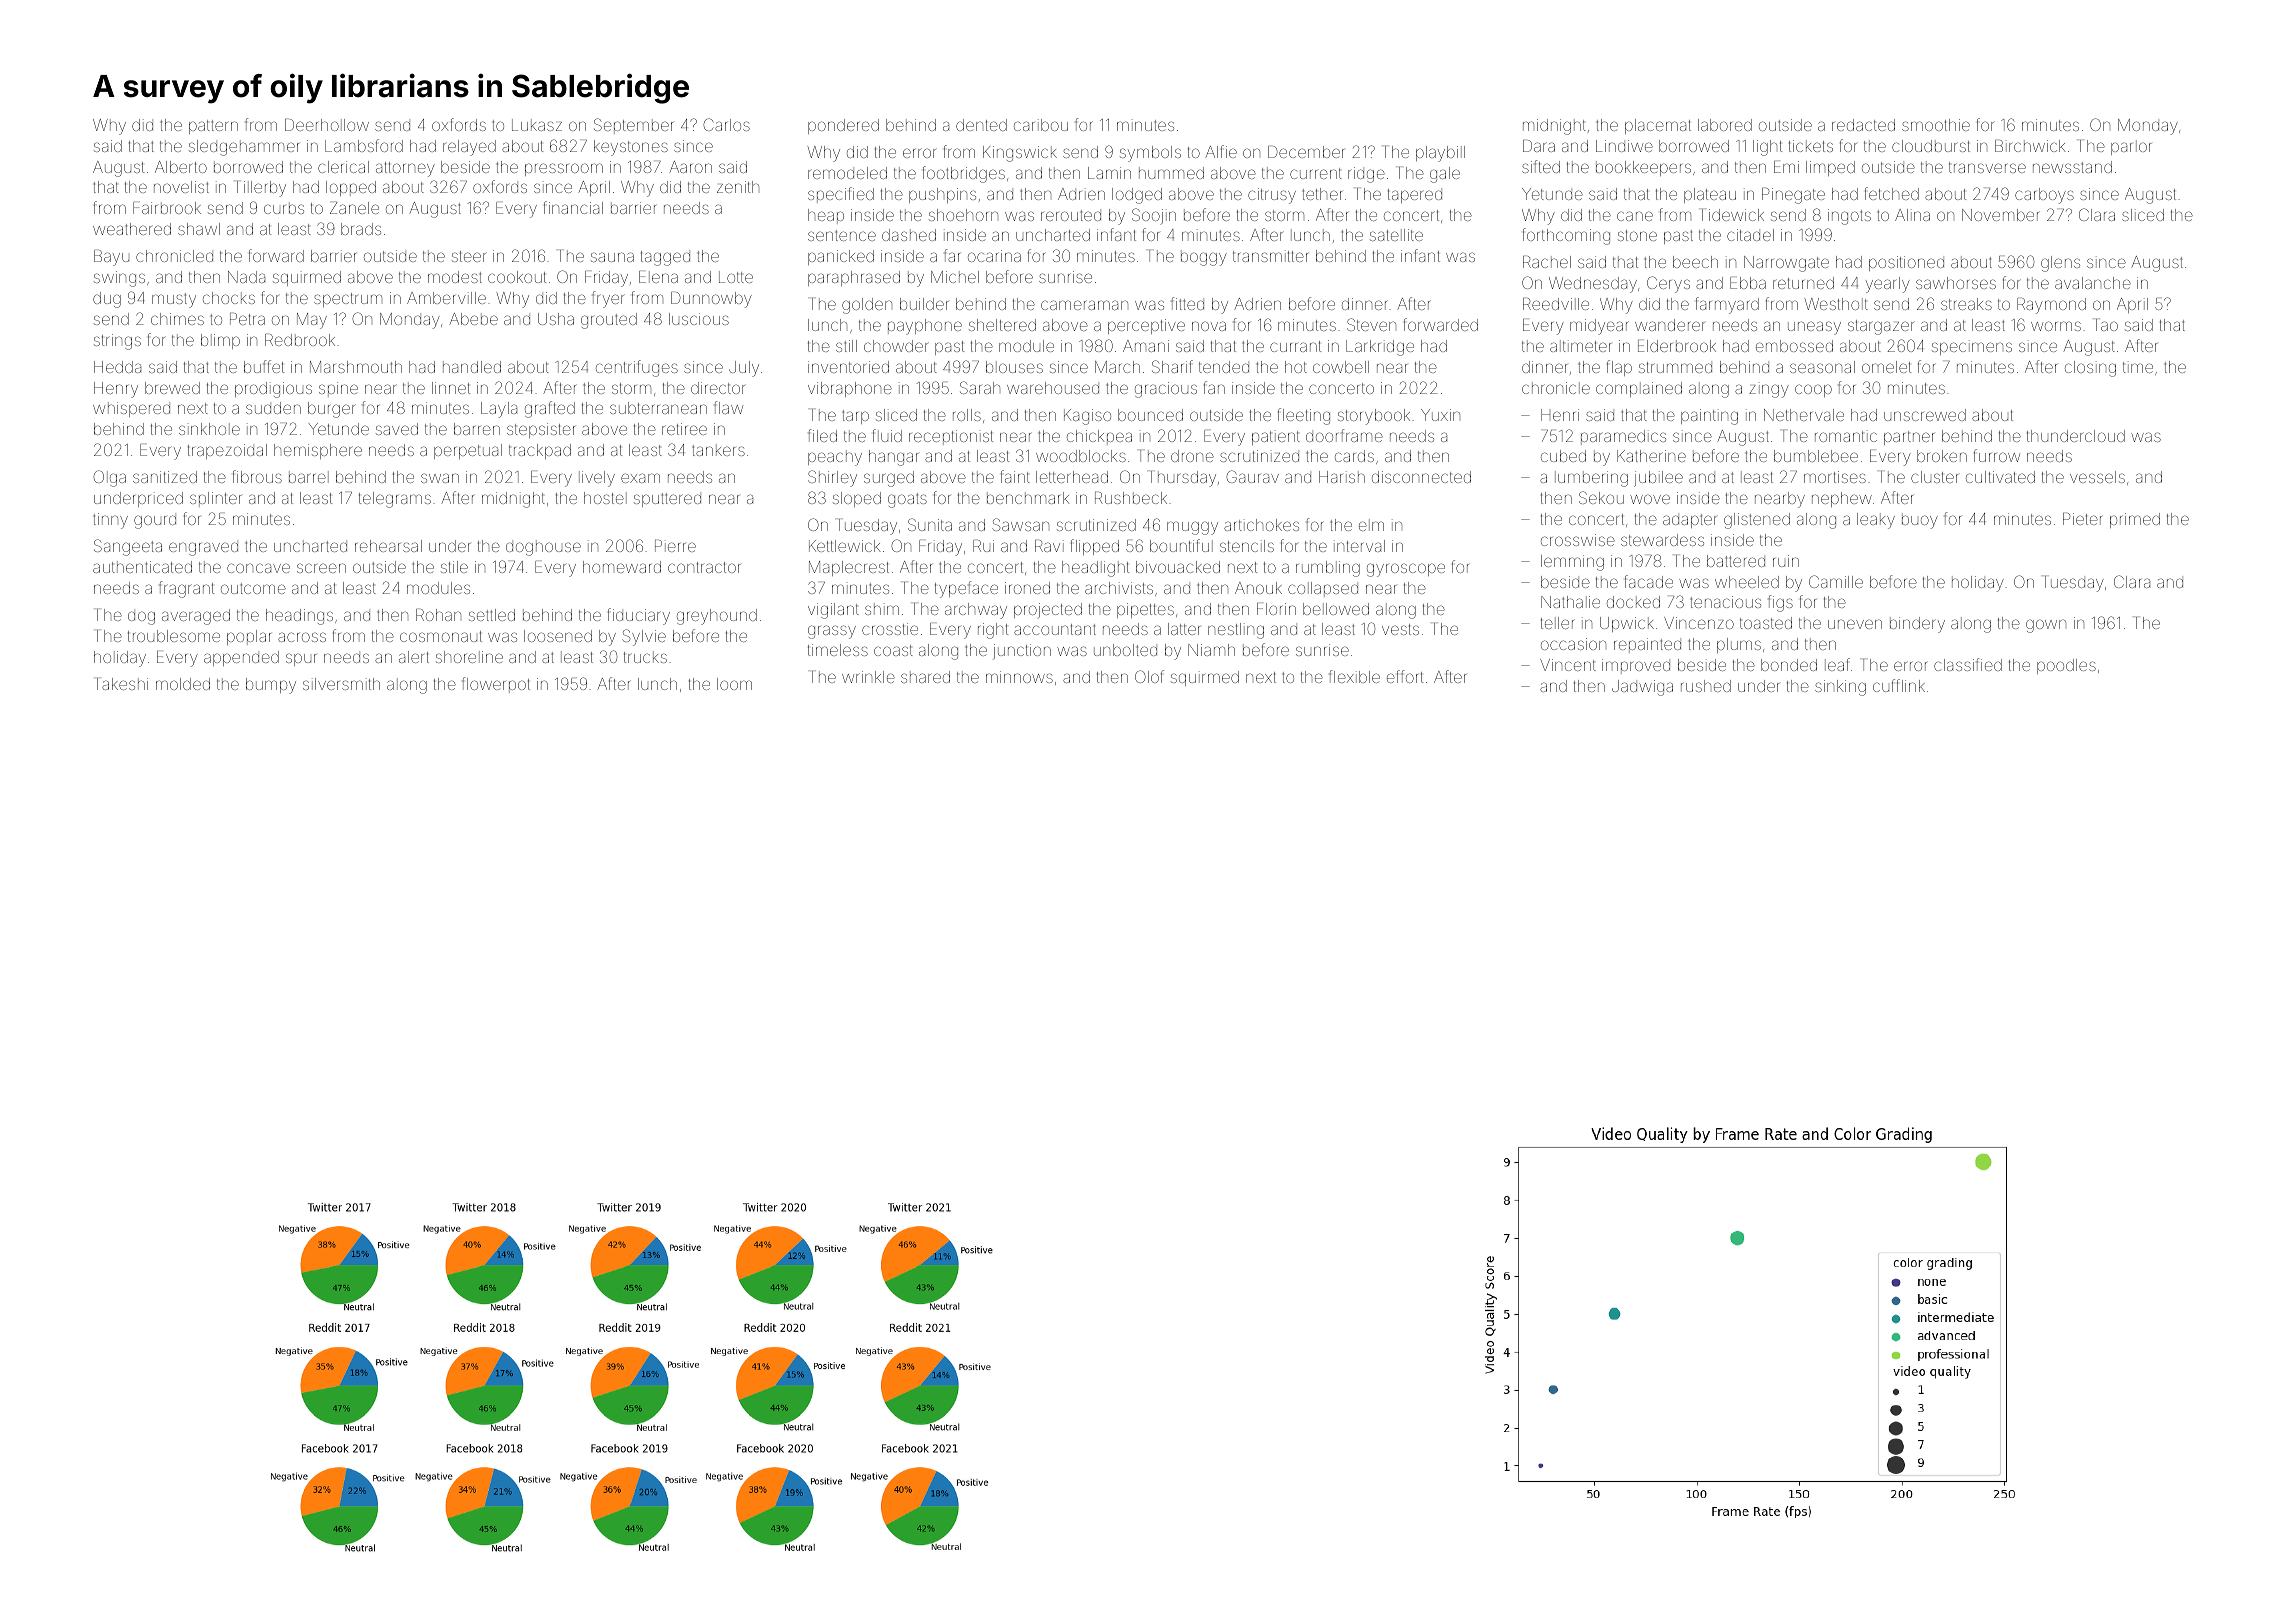 This screenshot has width=2288, height=1618. I want to click on handled, so click(472, 367).
